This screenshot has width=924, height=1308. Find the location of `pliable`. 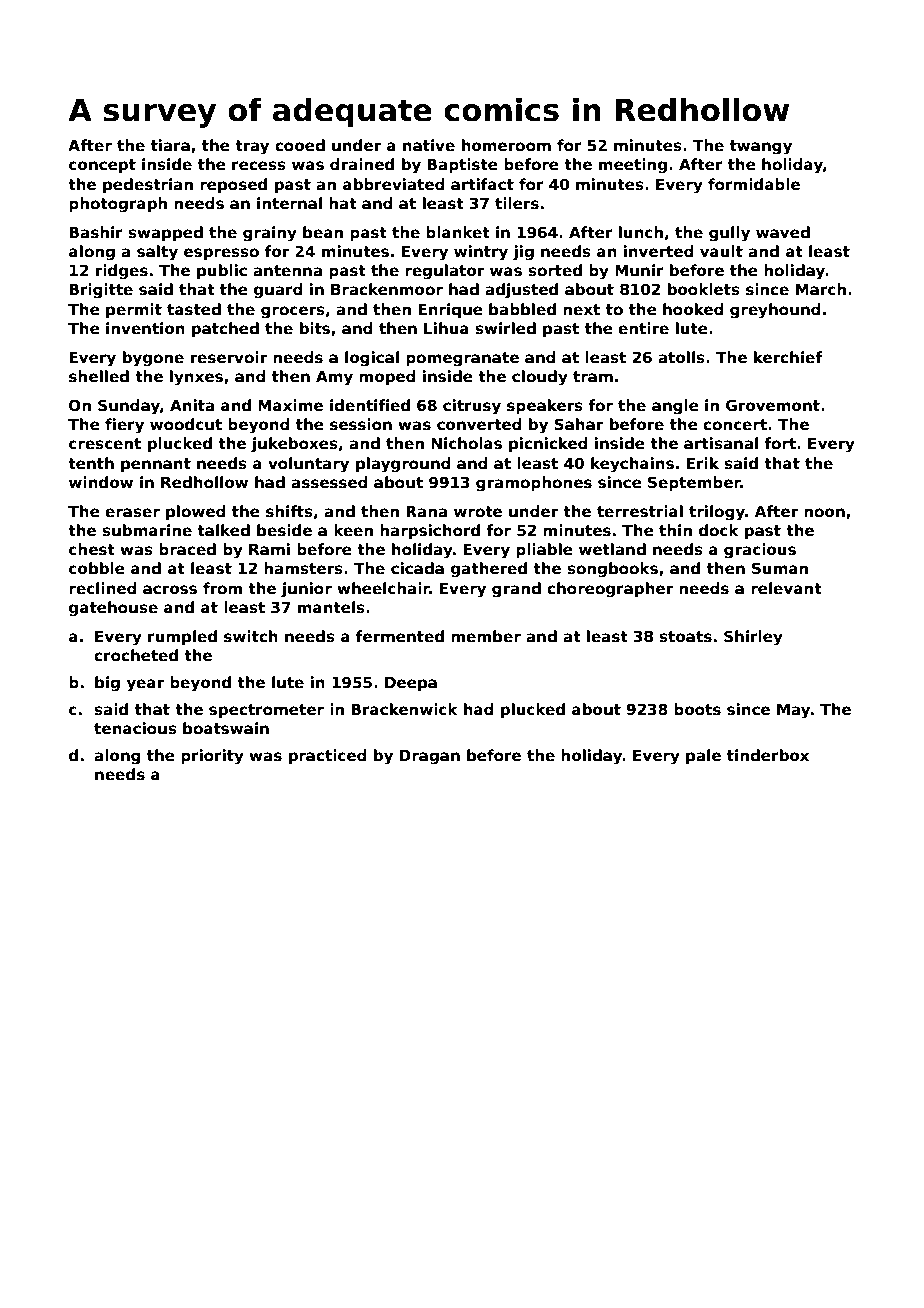

pliable is located at coordinates (544, 550).
